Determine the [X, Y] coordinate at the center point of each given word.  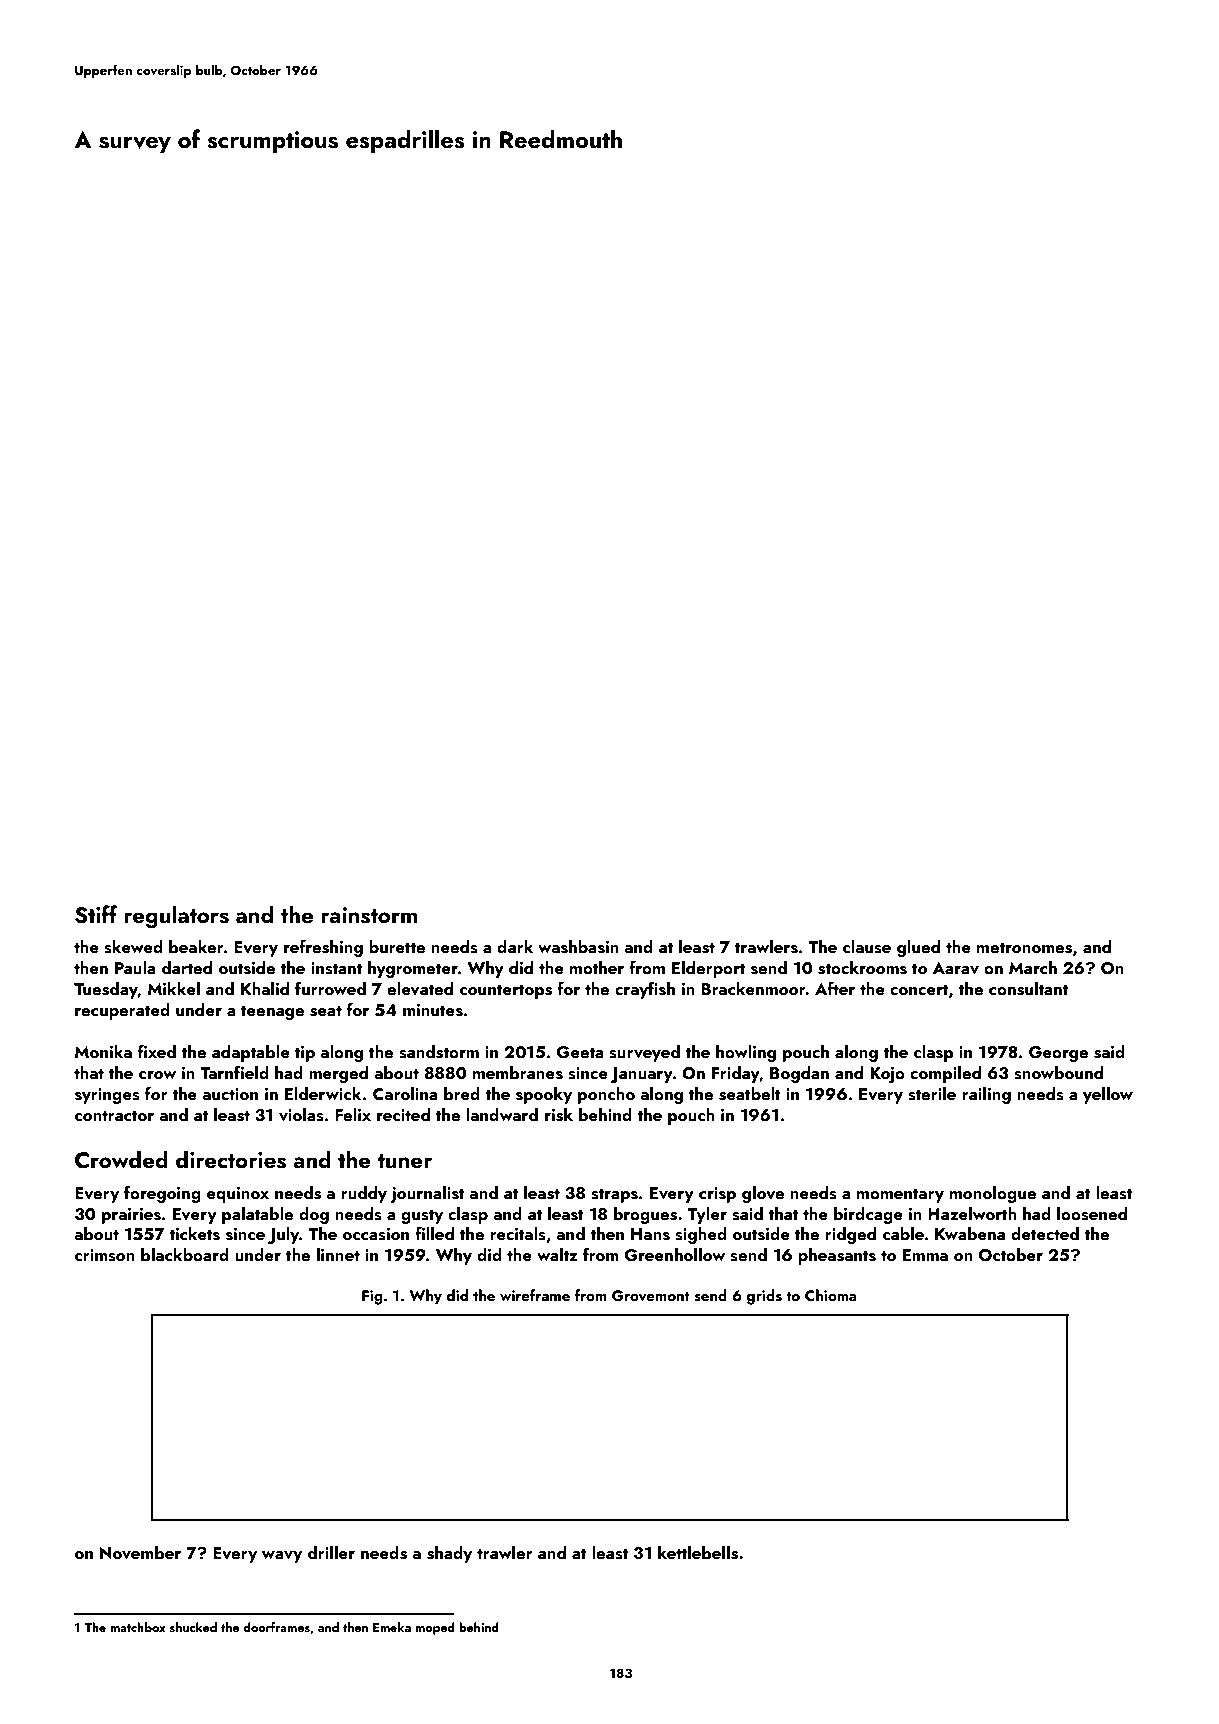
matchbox [138, 1627]
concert [919, 989]
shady [449, 1554]
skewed [133, 947]
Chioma [831, 1295]
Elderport [709, 969]
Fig [372, 1297]
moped [435, 1628]
